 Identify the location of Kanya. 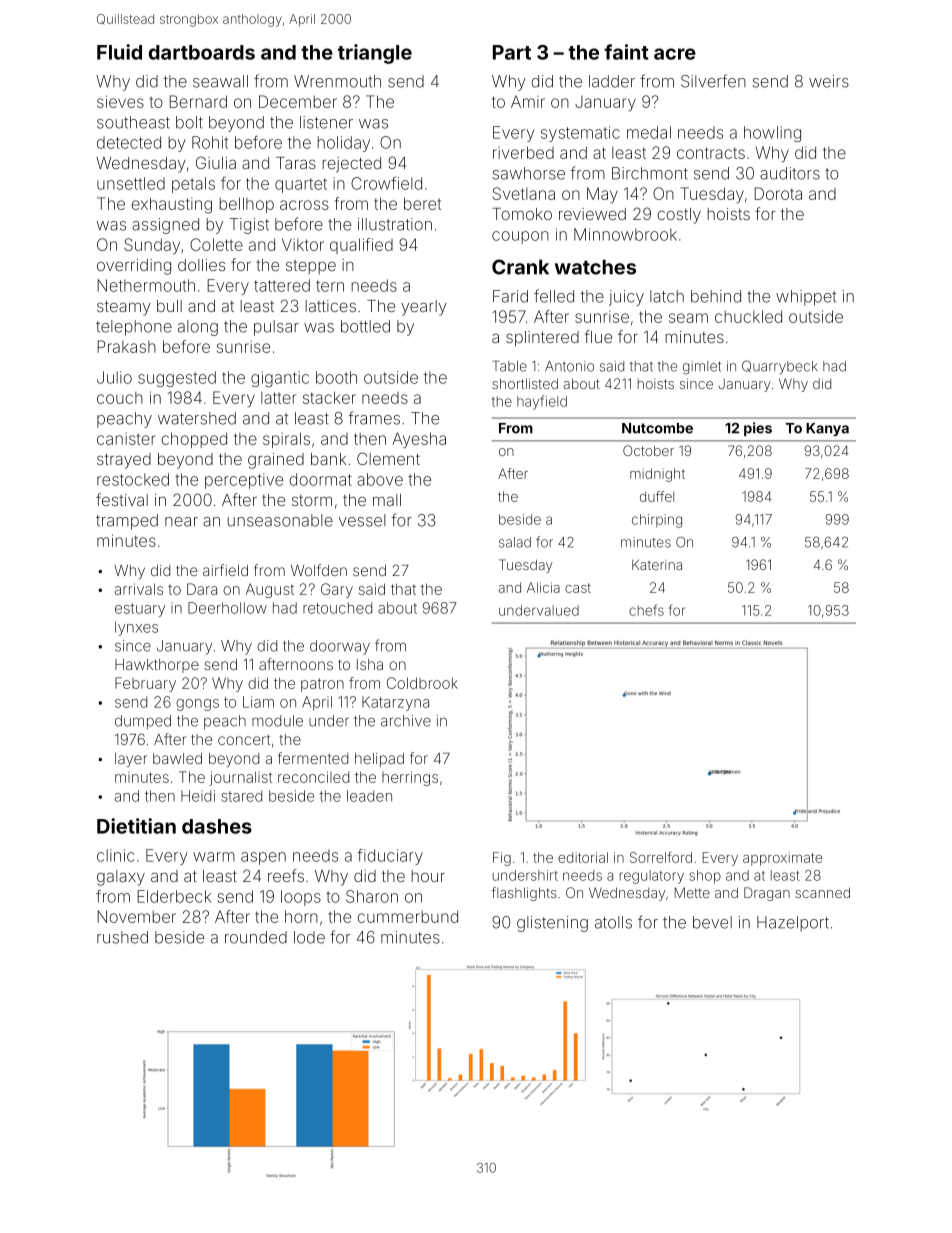
(827, 429).
